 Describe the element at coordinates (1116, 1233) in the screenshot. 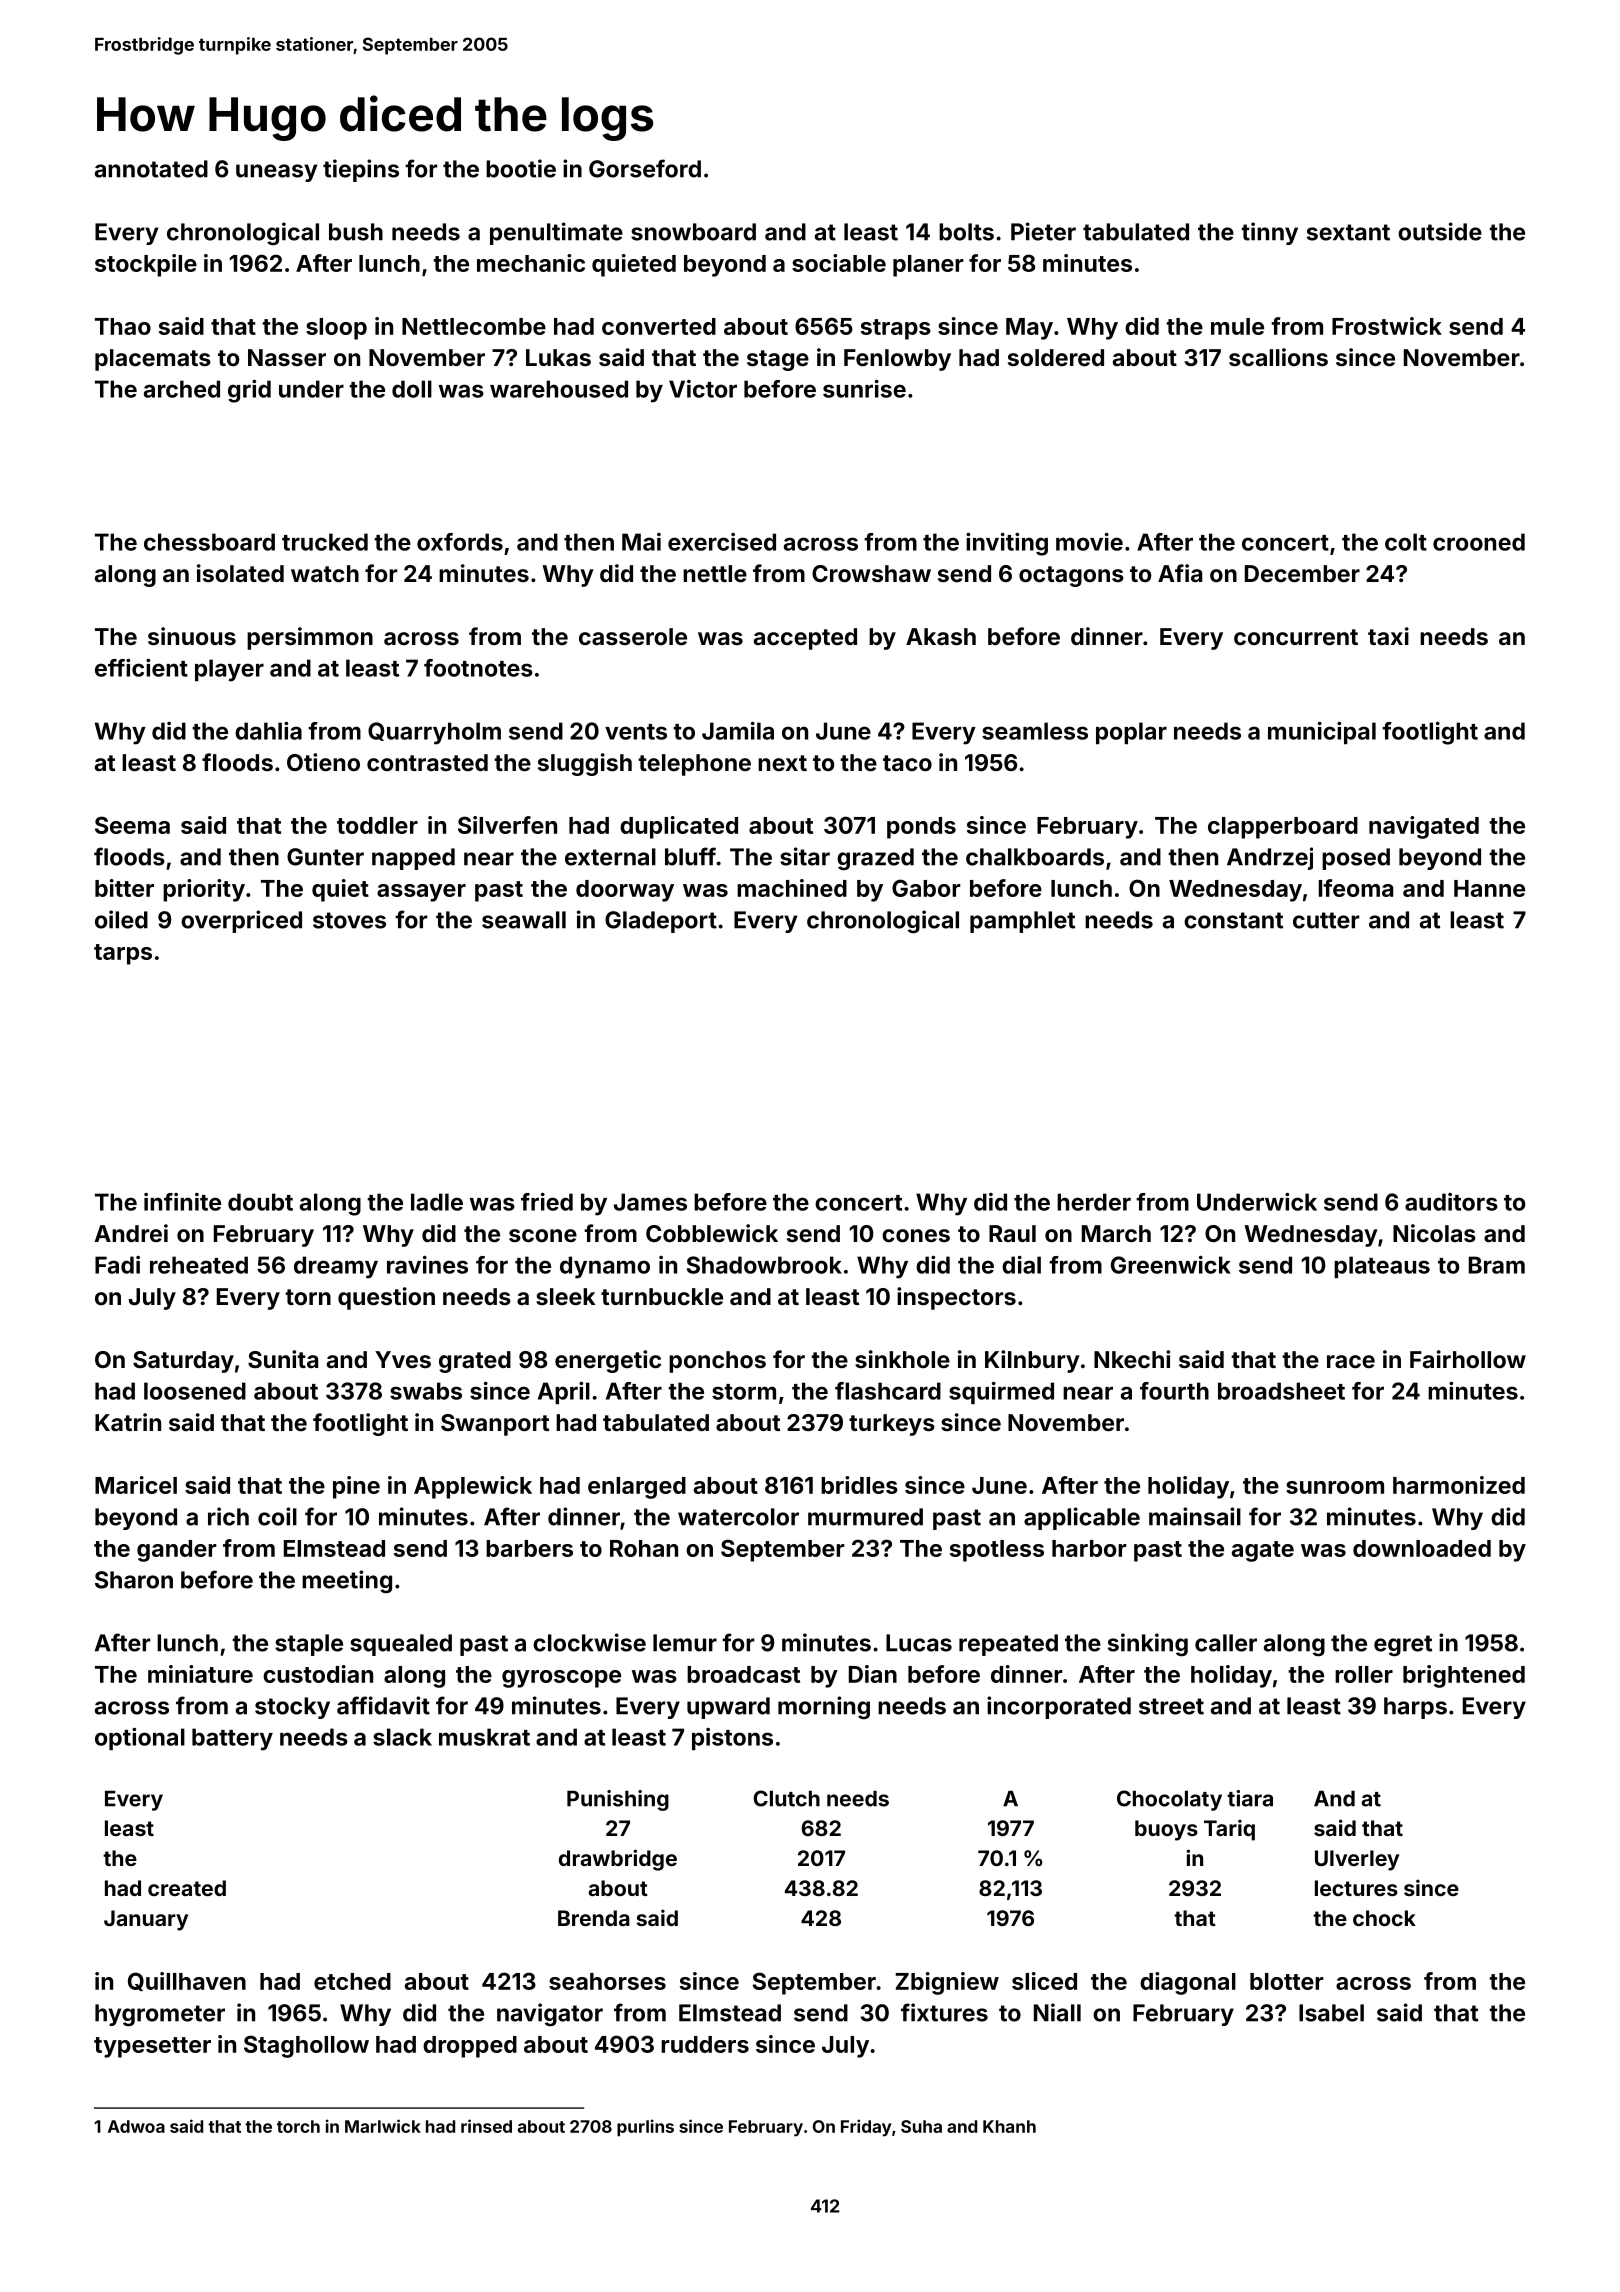

I see `March` at that location.
